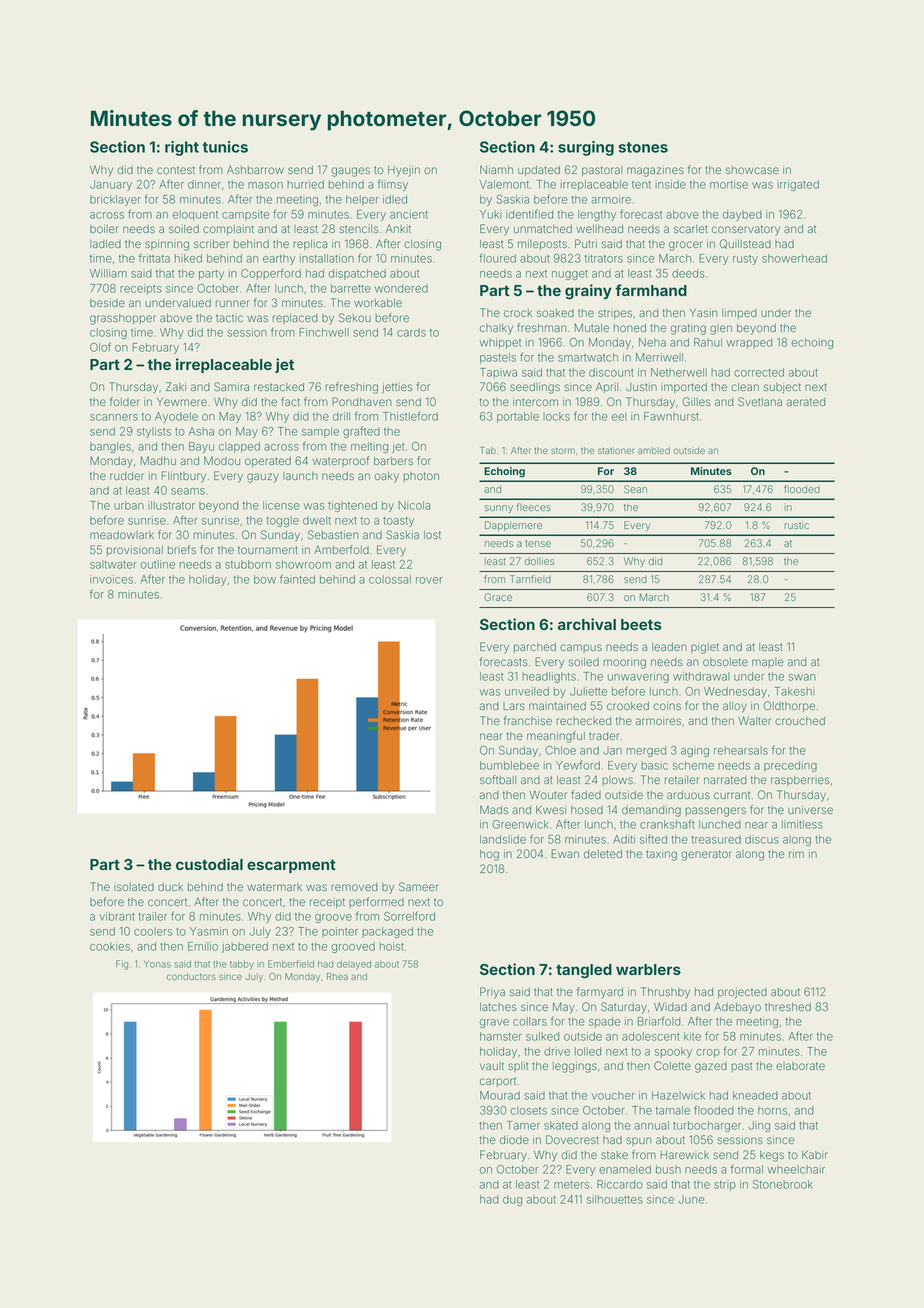 This page has width=924, height=1308. I want to click on irrigated, so click(798, 185).
